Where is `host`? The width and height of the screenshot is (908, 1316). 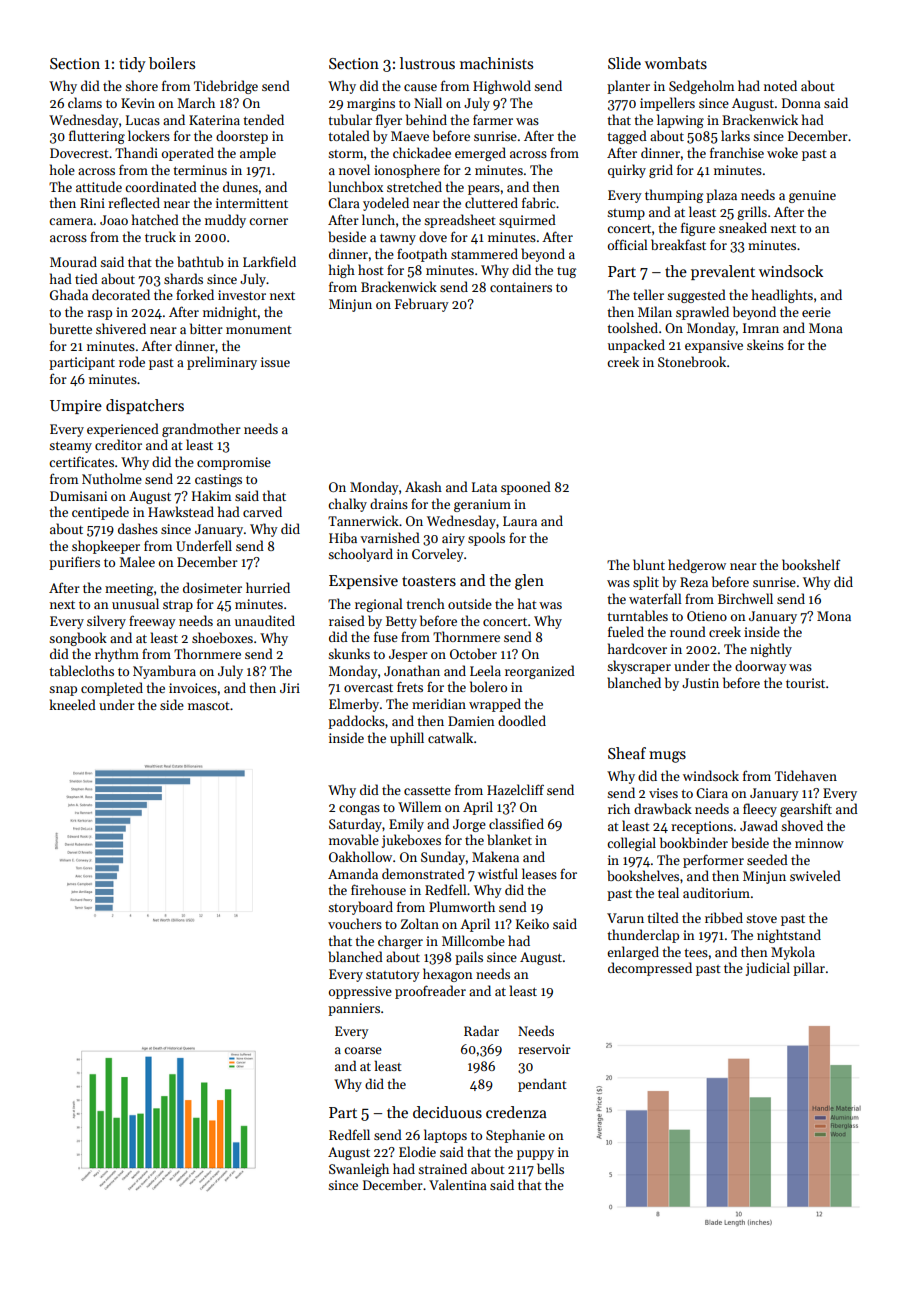
host is located at coordinates (371, 269).
